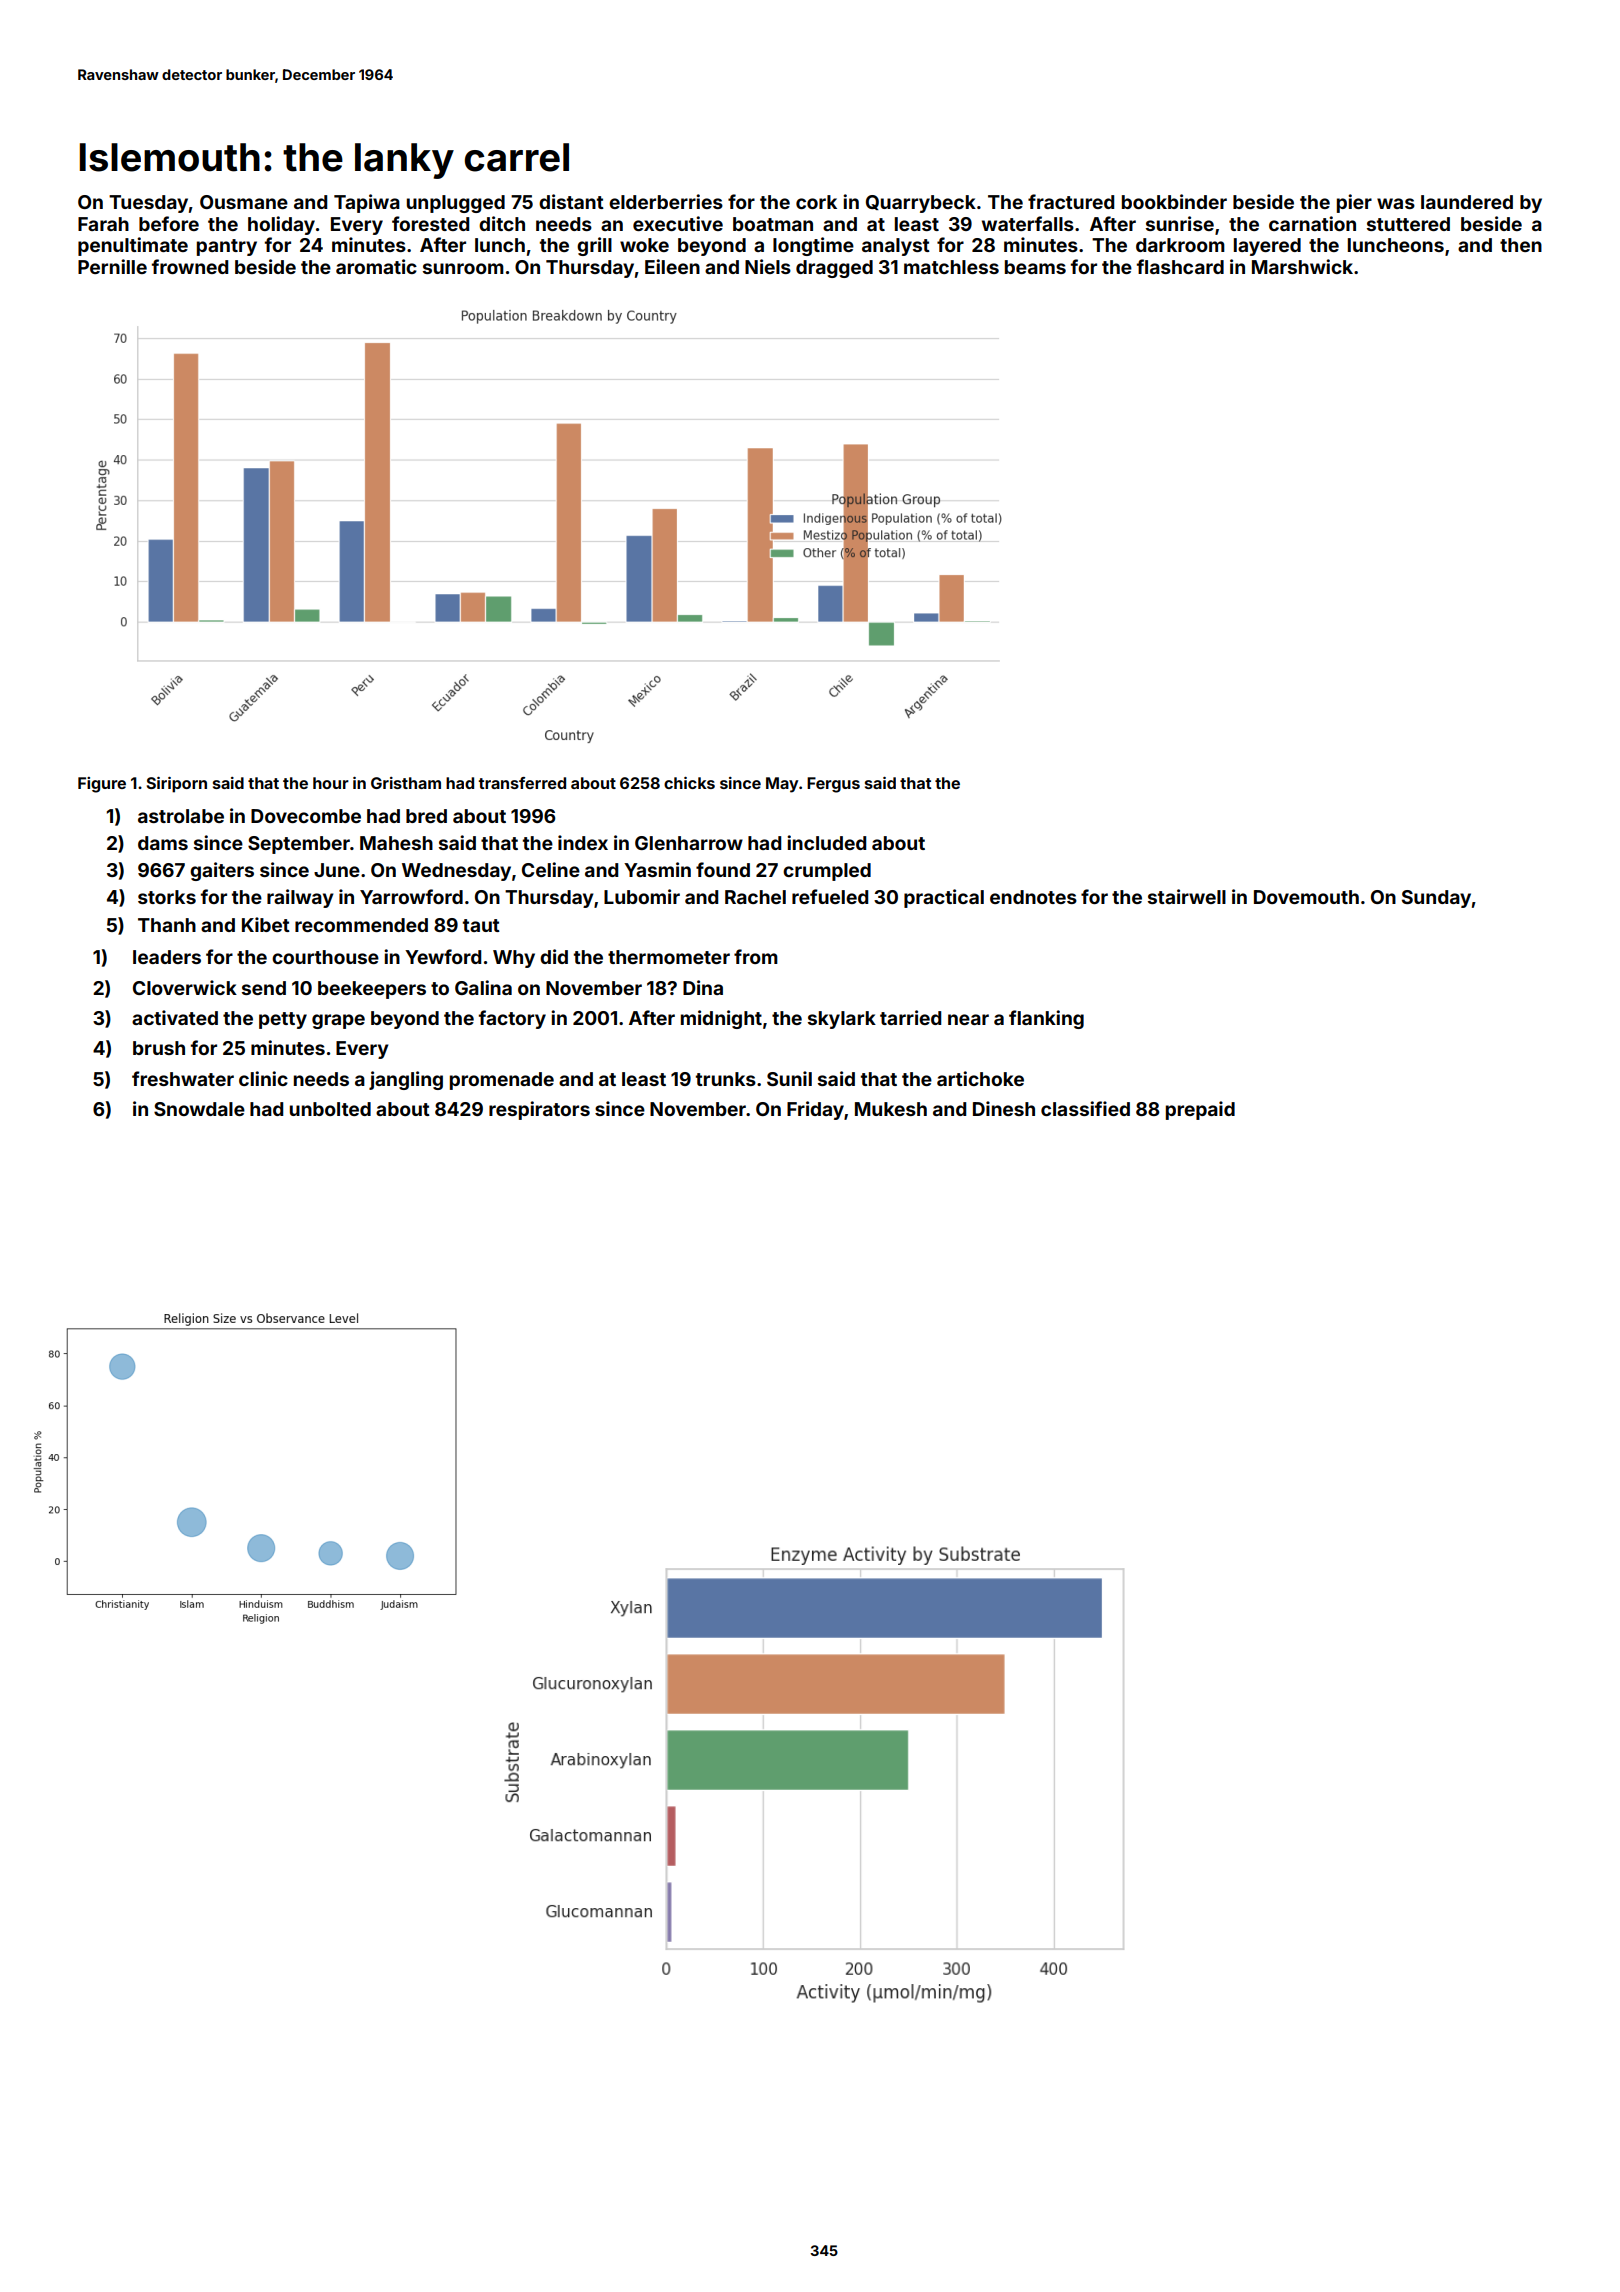 Image resolution: width=1620 pixels, height=2292 pixels. I want to click on flashcard, so click(1180, 266).
